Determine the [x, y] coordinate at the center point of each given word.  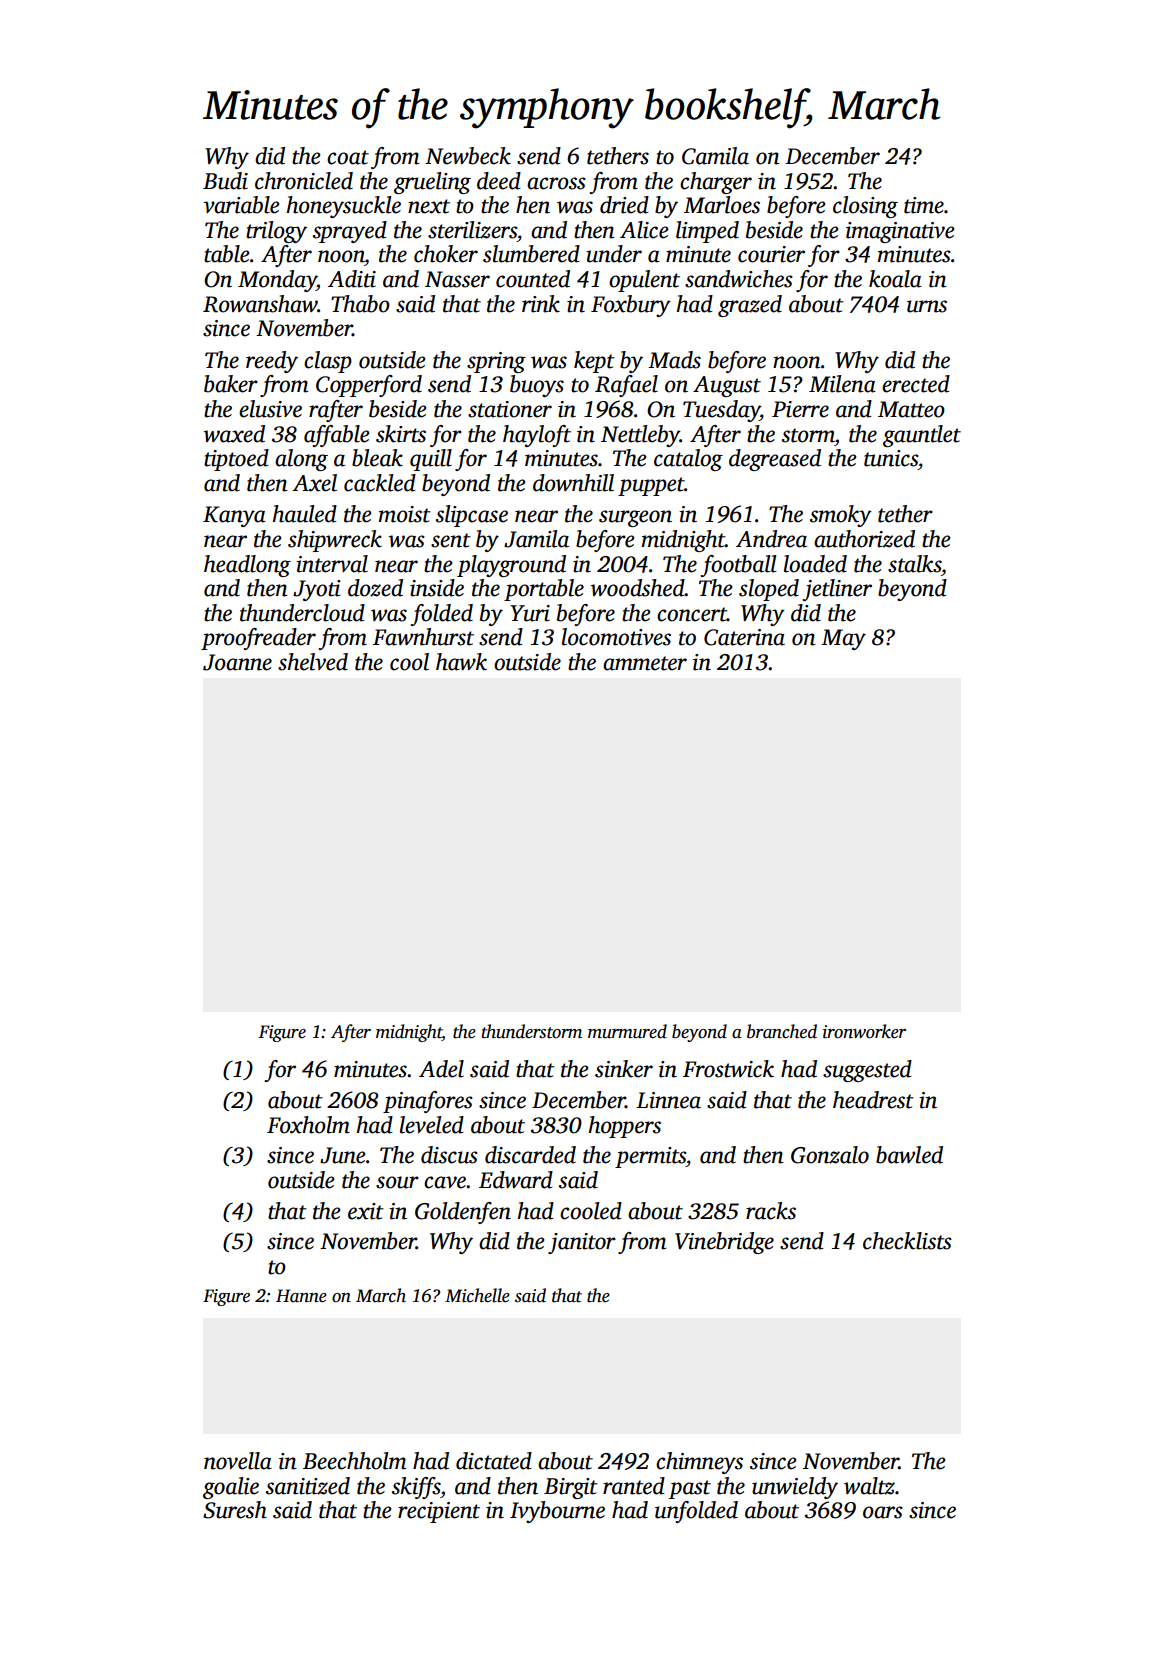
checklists [907, 1241]
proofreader [258, 639]
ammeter [645, 663]
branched [782, 1031]
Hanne [301, 1296]
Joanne [237, 662]
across [556, 183]
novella [238, 1461]
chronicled [304, 181]
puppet [651, 486]
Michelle [477, 1295]
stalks [914, 564]
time [924, 205]
